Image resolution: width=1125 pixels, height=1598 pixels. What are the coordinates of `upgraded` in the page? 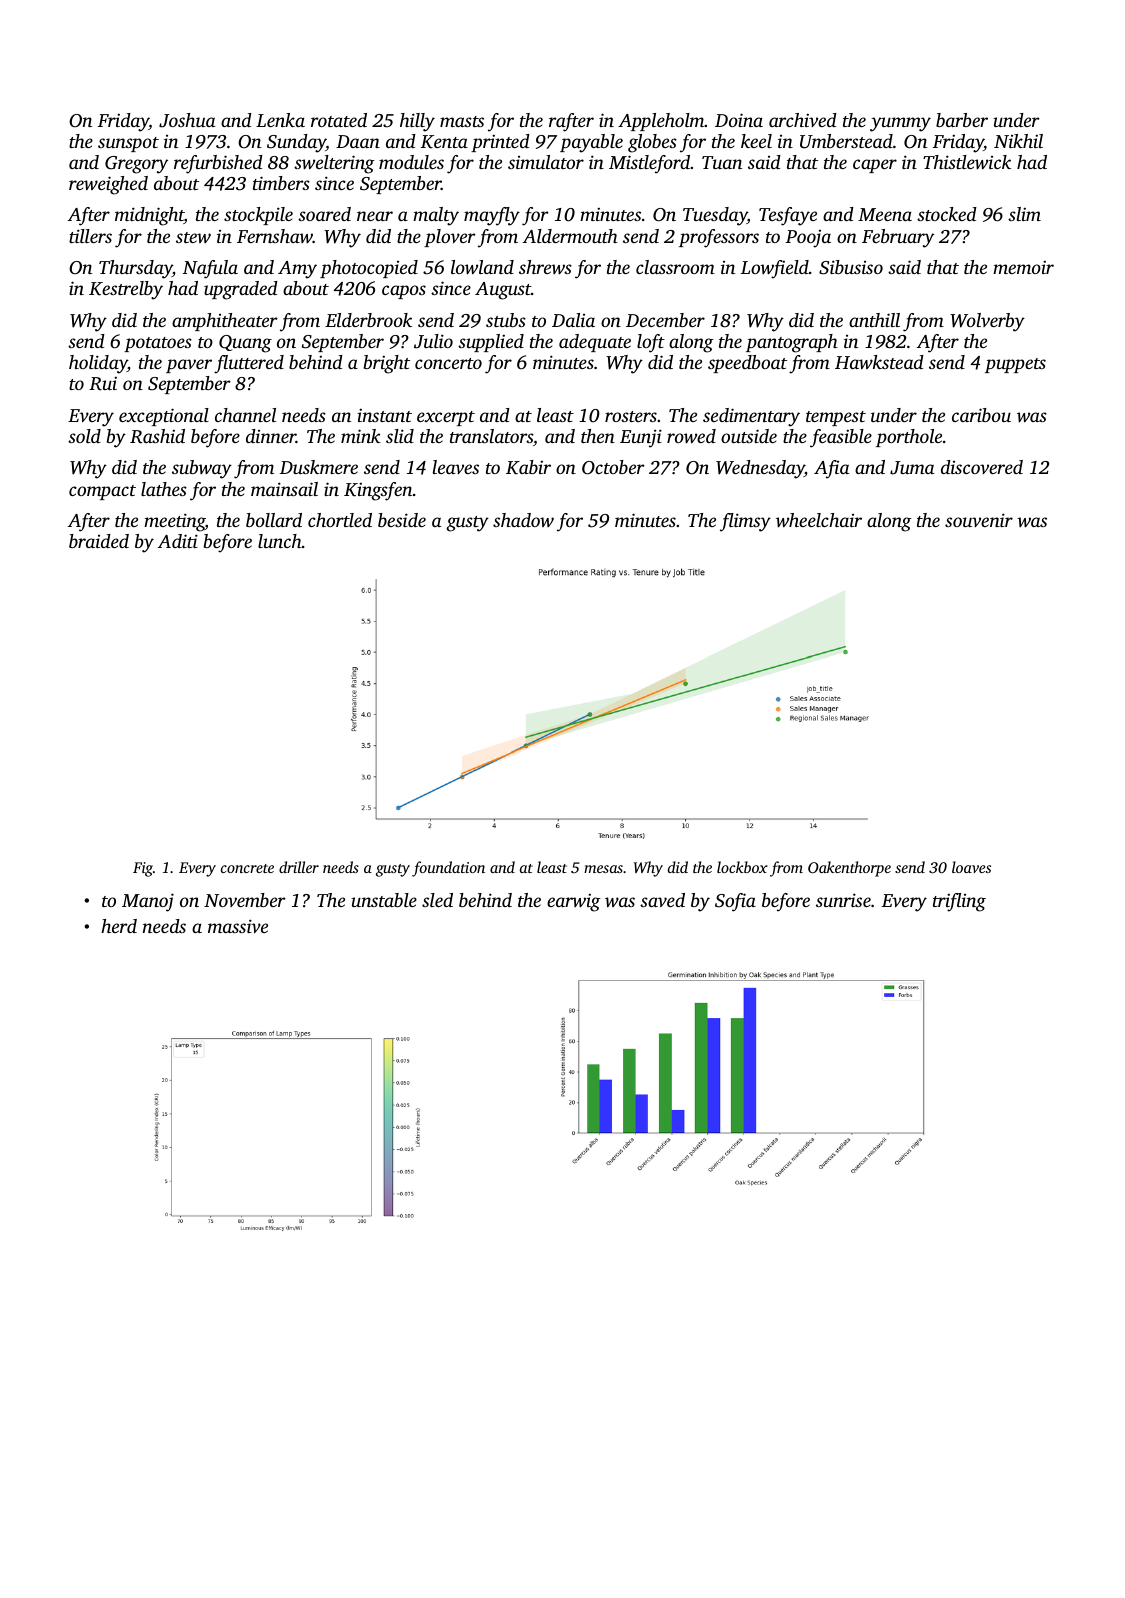 It's located at (241, 290).
